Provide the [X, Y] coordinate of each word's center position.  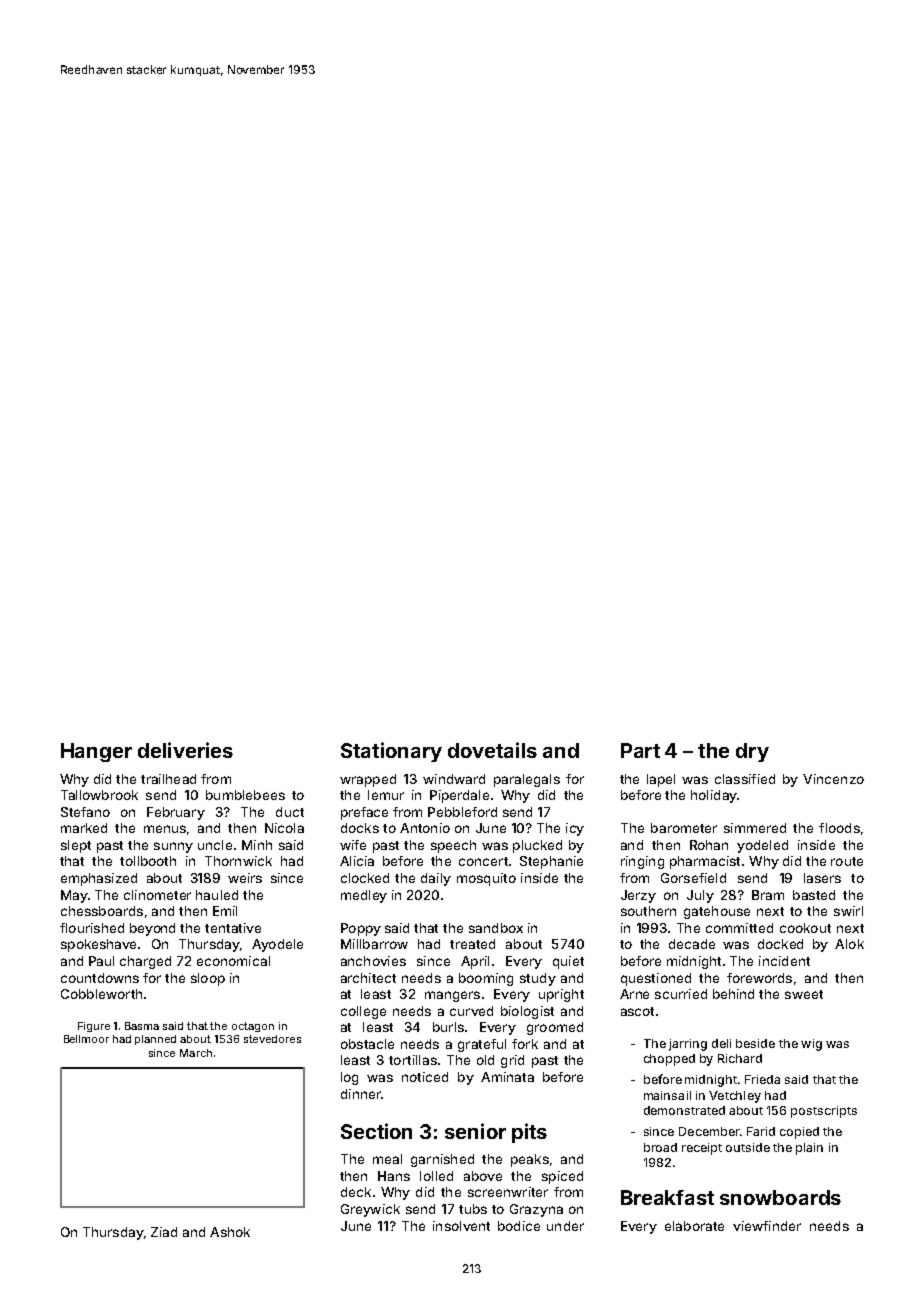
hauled [217, 895]
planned [155, 1040]
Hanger [96, 752]
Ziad [164, 1232]
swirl [848, 911]
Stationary [391, 752]
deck [356, 1192]
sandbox [496, 928]
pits [529, 1133]
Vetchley [735, 1097]
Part [640, 750]
